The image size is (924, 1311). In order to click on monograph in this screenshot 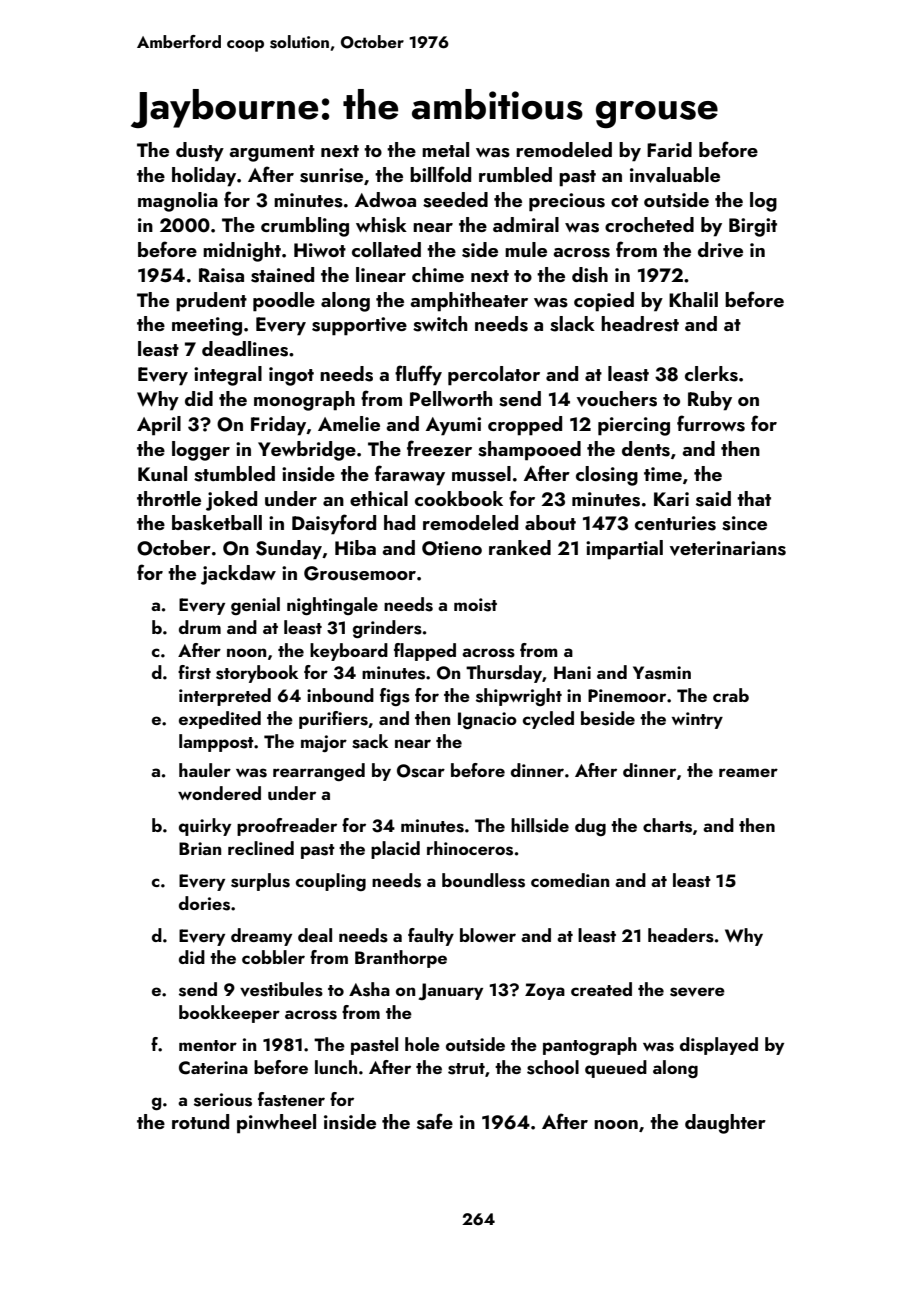, I will do `click(304, 401)`.
